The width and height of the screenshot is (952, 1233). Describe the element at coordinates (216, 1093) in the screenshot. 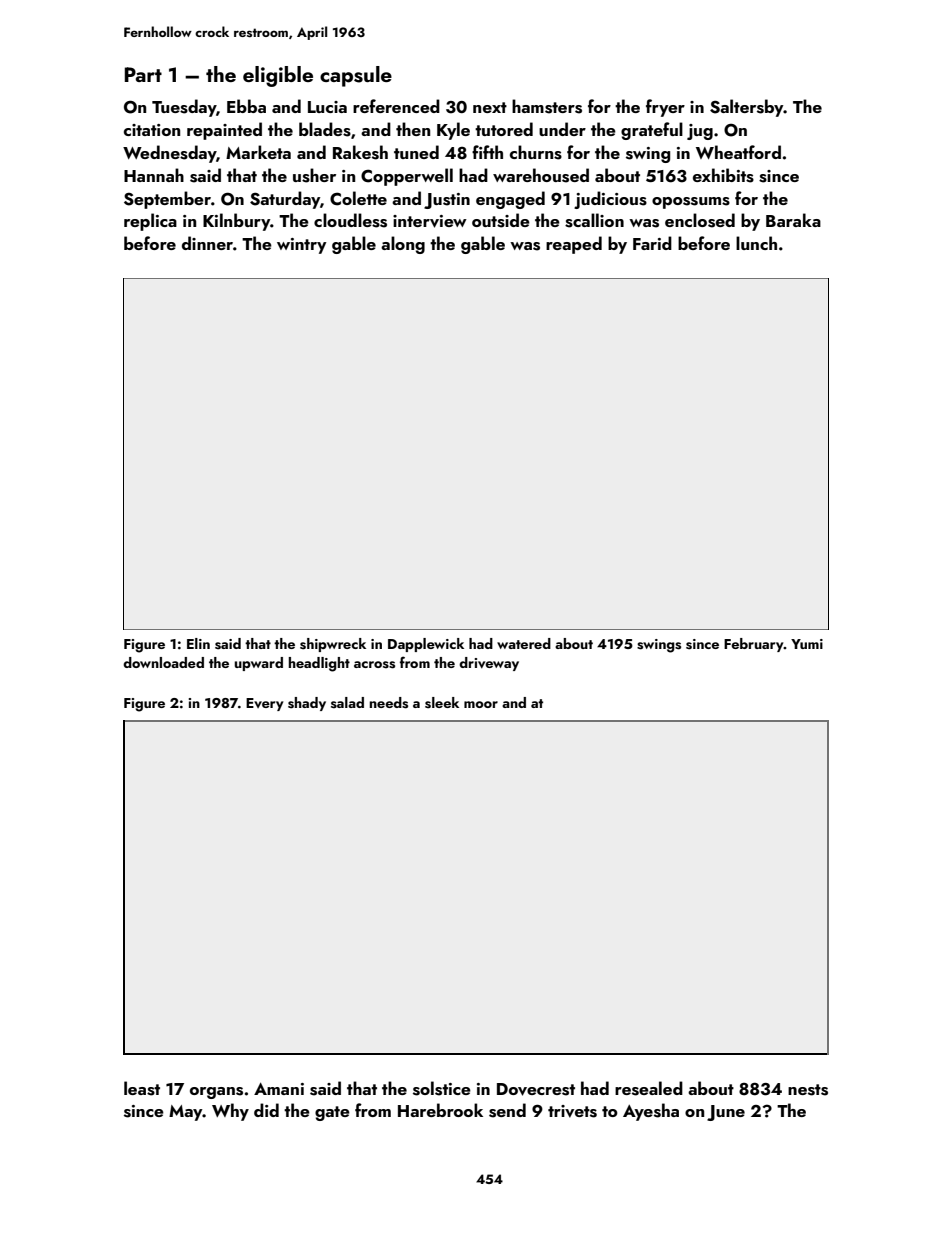

I see `organs` at that location.
